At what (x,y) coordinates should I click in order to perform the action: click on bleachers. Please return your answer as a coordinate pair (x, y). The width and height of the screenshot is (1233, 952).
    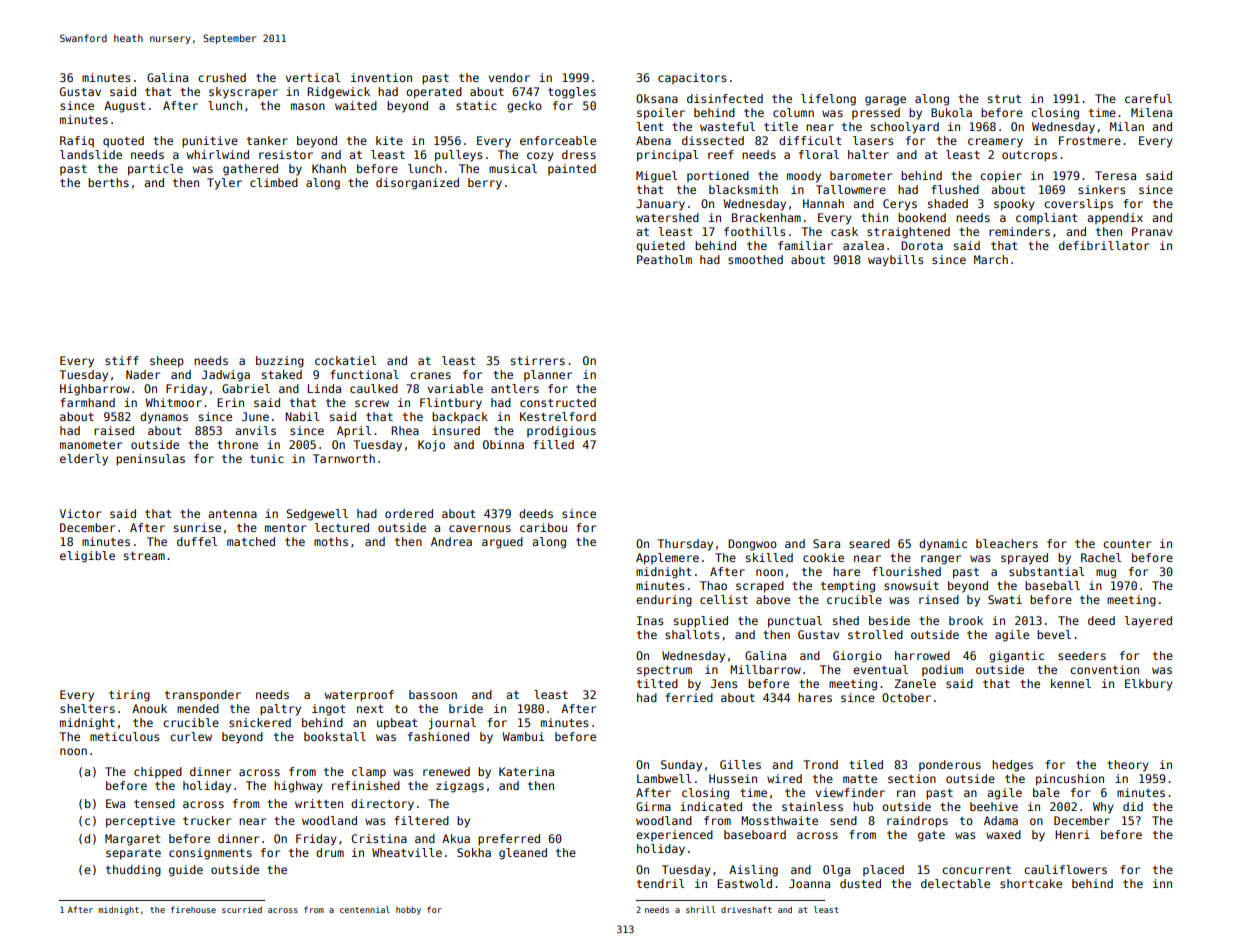
    Looking at the image, I should click on (1007, 543).
